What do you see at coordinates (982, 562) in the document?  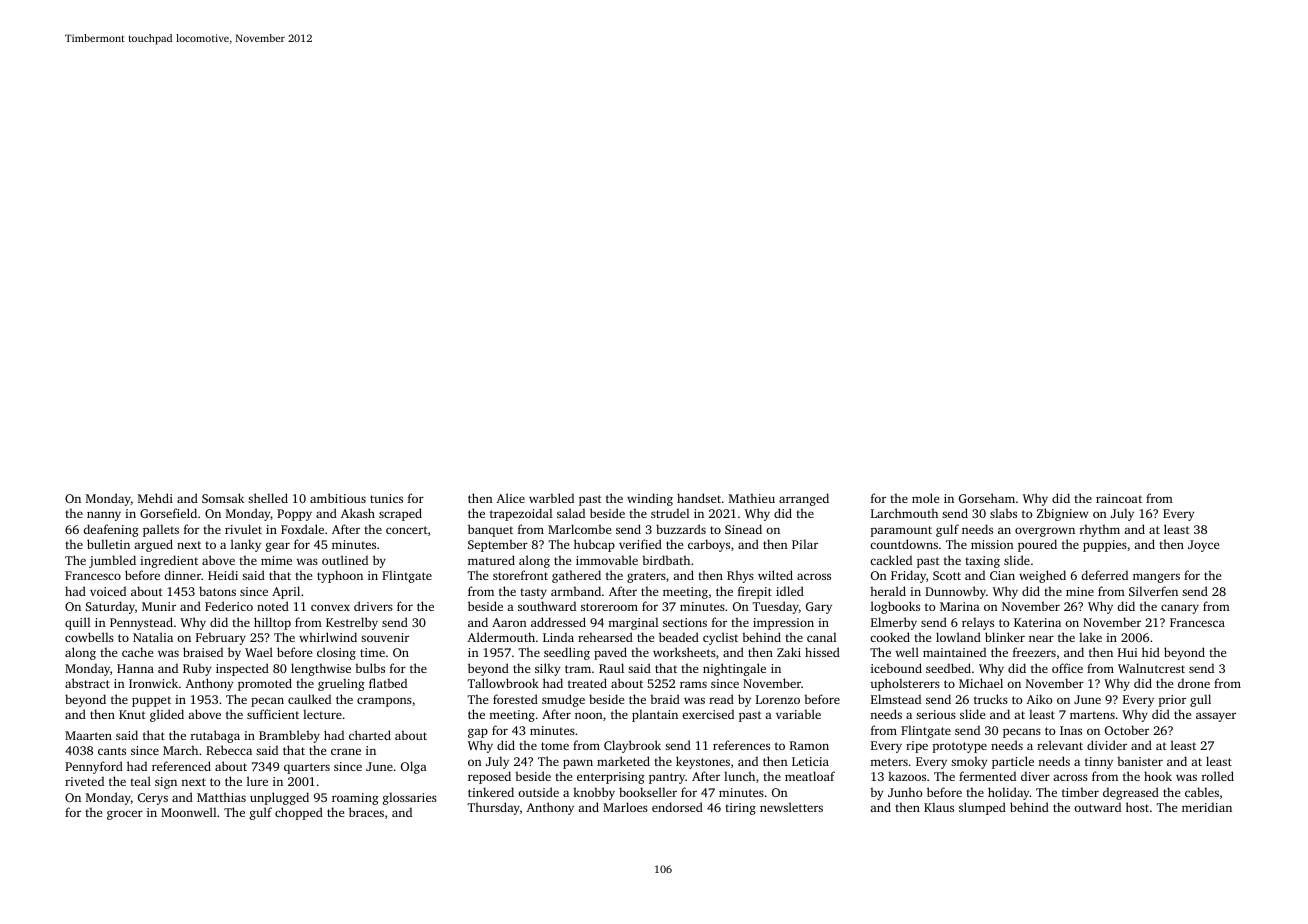 I see `taxing` at bounding box center [982, 562].
